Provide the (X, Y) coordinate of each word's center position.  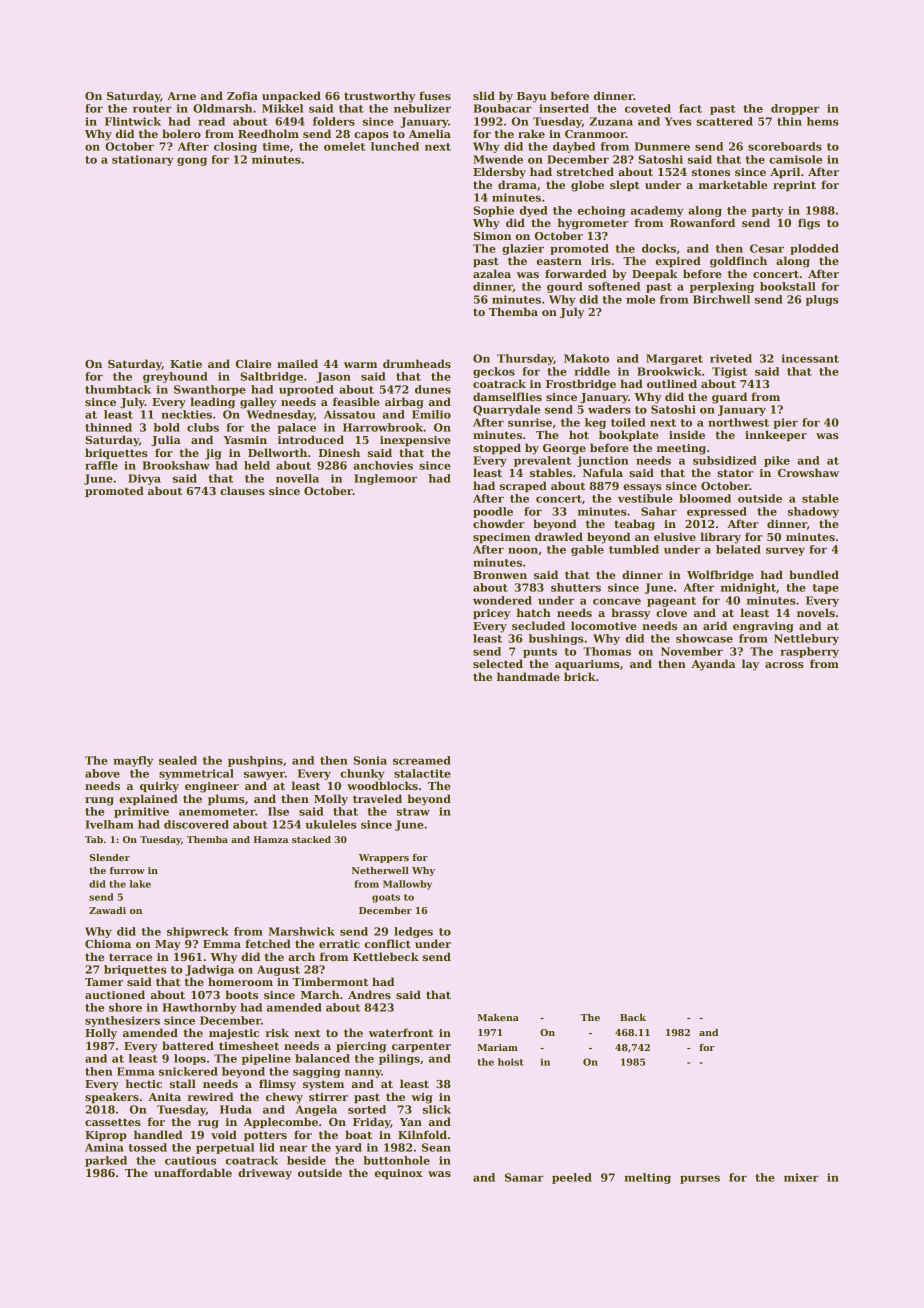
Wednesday (280, 415)
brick (580, 676)
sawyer (264, 775)
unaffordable (193, 1172)
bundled (814, 574)
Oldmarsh (222, 108)
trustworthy (379, 97)
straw (413, 812)
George (564, 449)
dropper (795, 109)
